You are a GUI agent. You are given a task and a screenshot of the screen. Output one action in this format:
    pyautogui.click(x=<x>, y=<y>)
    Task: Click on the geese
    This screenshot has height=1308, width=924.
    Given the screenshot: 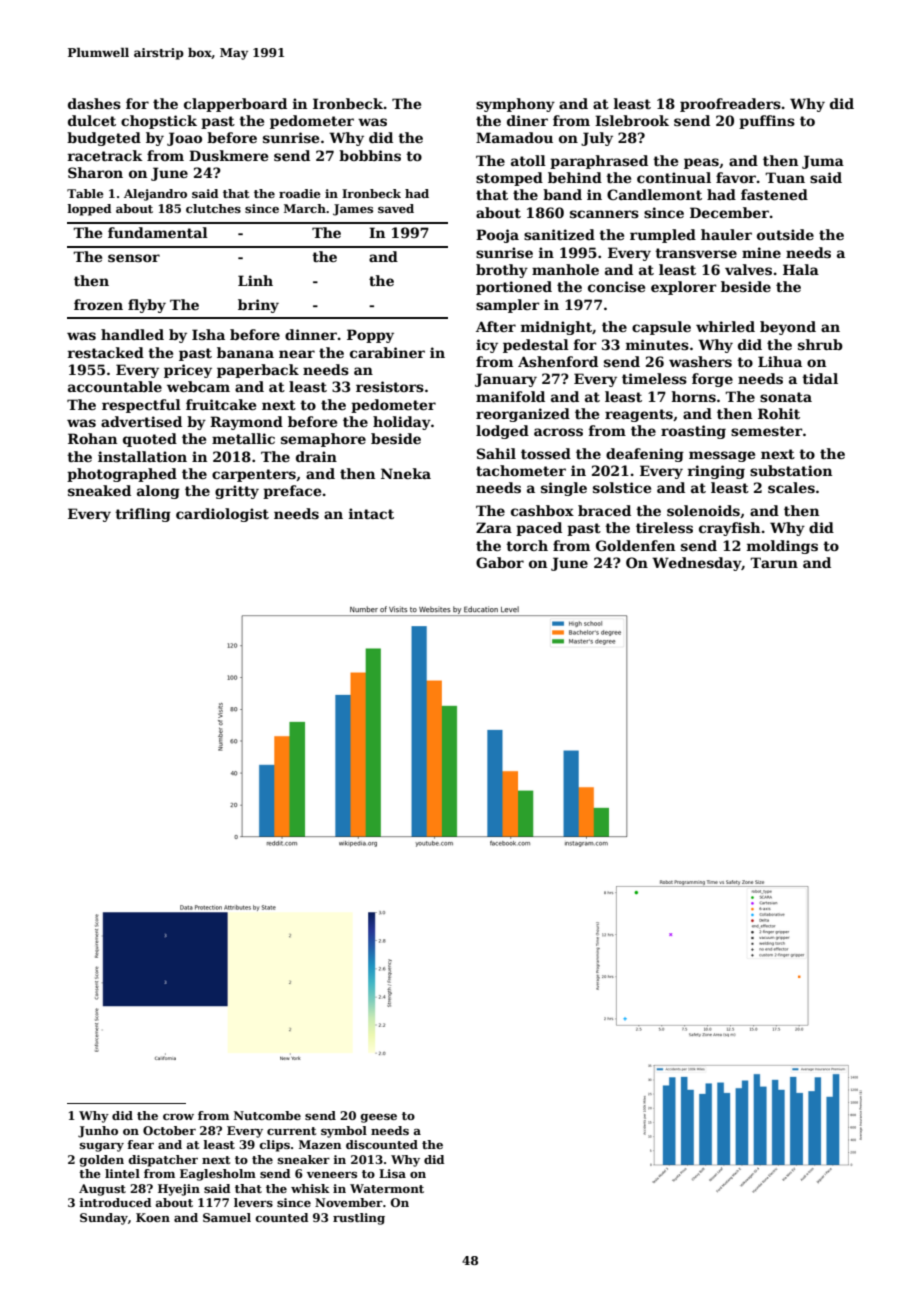 What is the action you would take?
    pyautogui.click(x=379, y=1118)
